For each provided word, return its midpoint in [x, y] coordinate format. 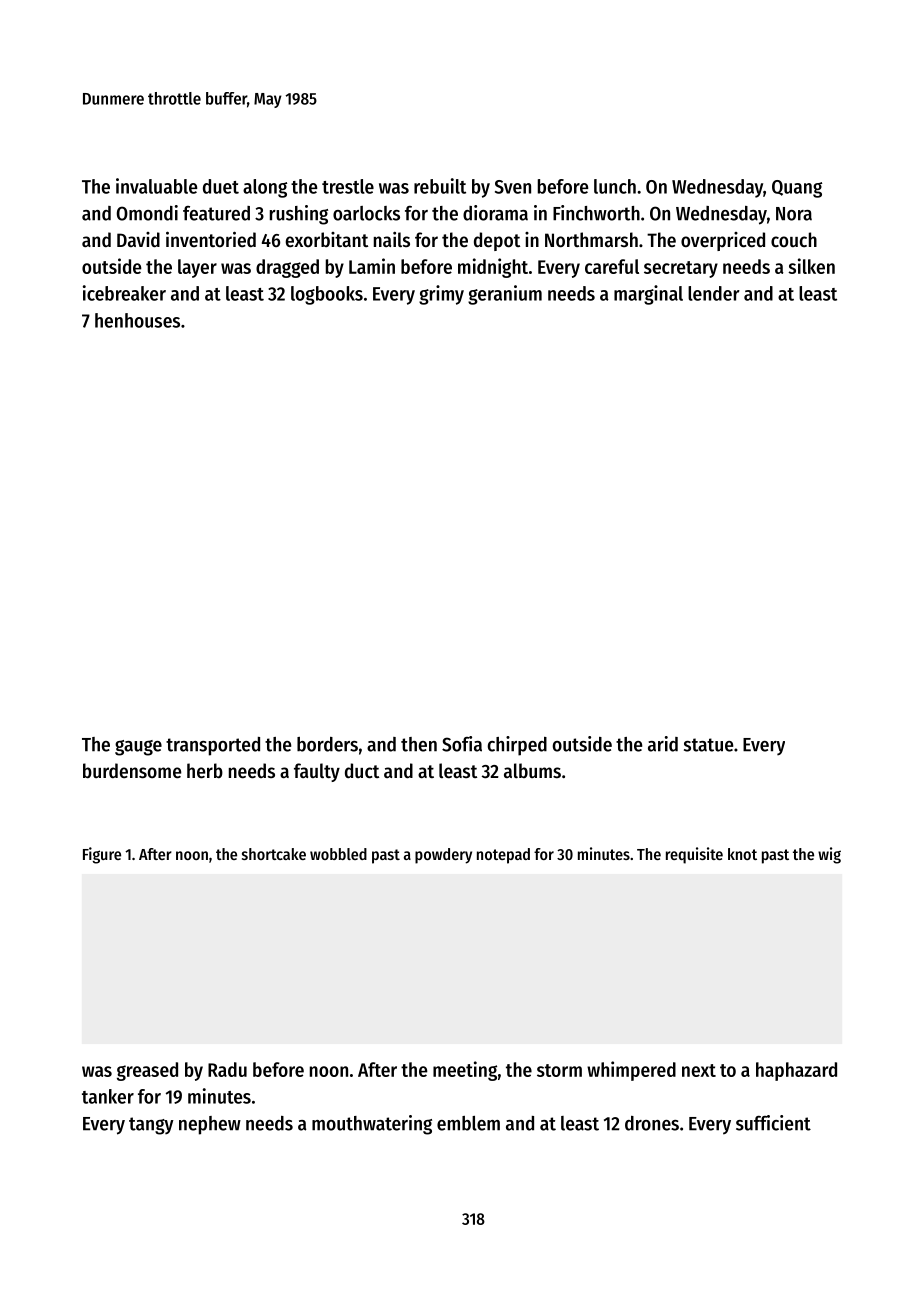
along [265, 188]
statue [708, 745]
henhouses [137, 320]
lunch [615, 186]
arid [663, 744]
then [419, 744]
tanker [108, 1096]
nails [392, 239]
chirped [517, 746]
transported [213, 746]
